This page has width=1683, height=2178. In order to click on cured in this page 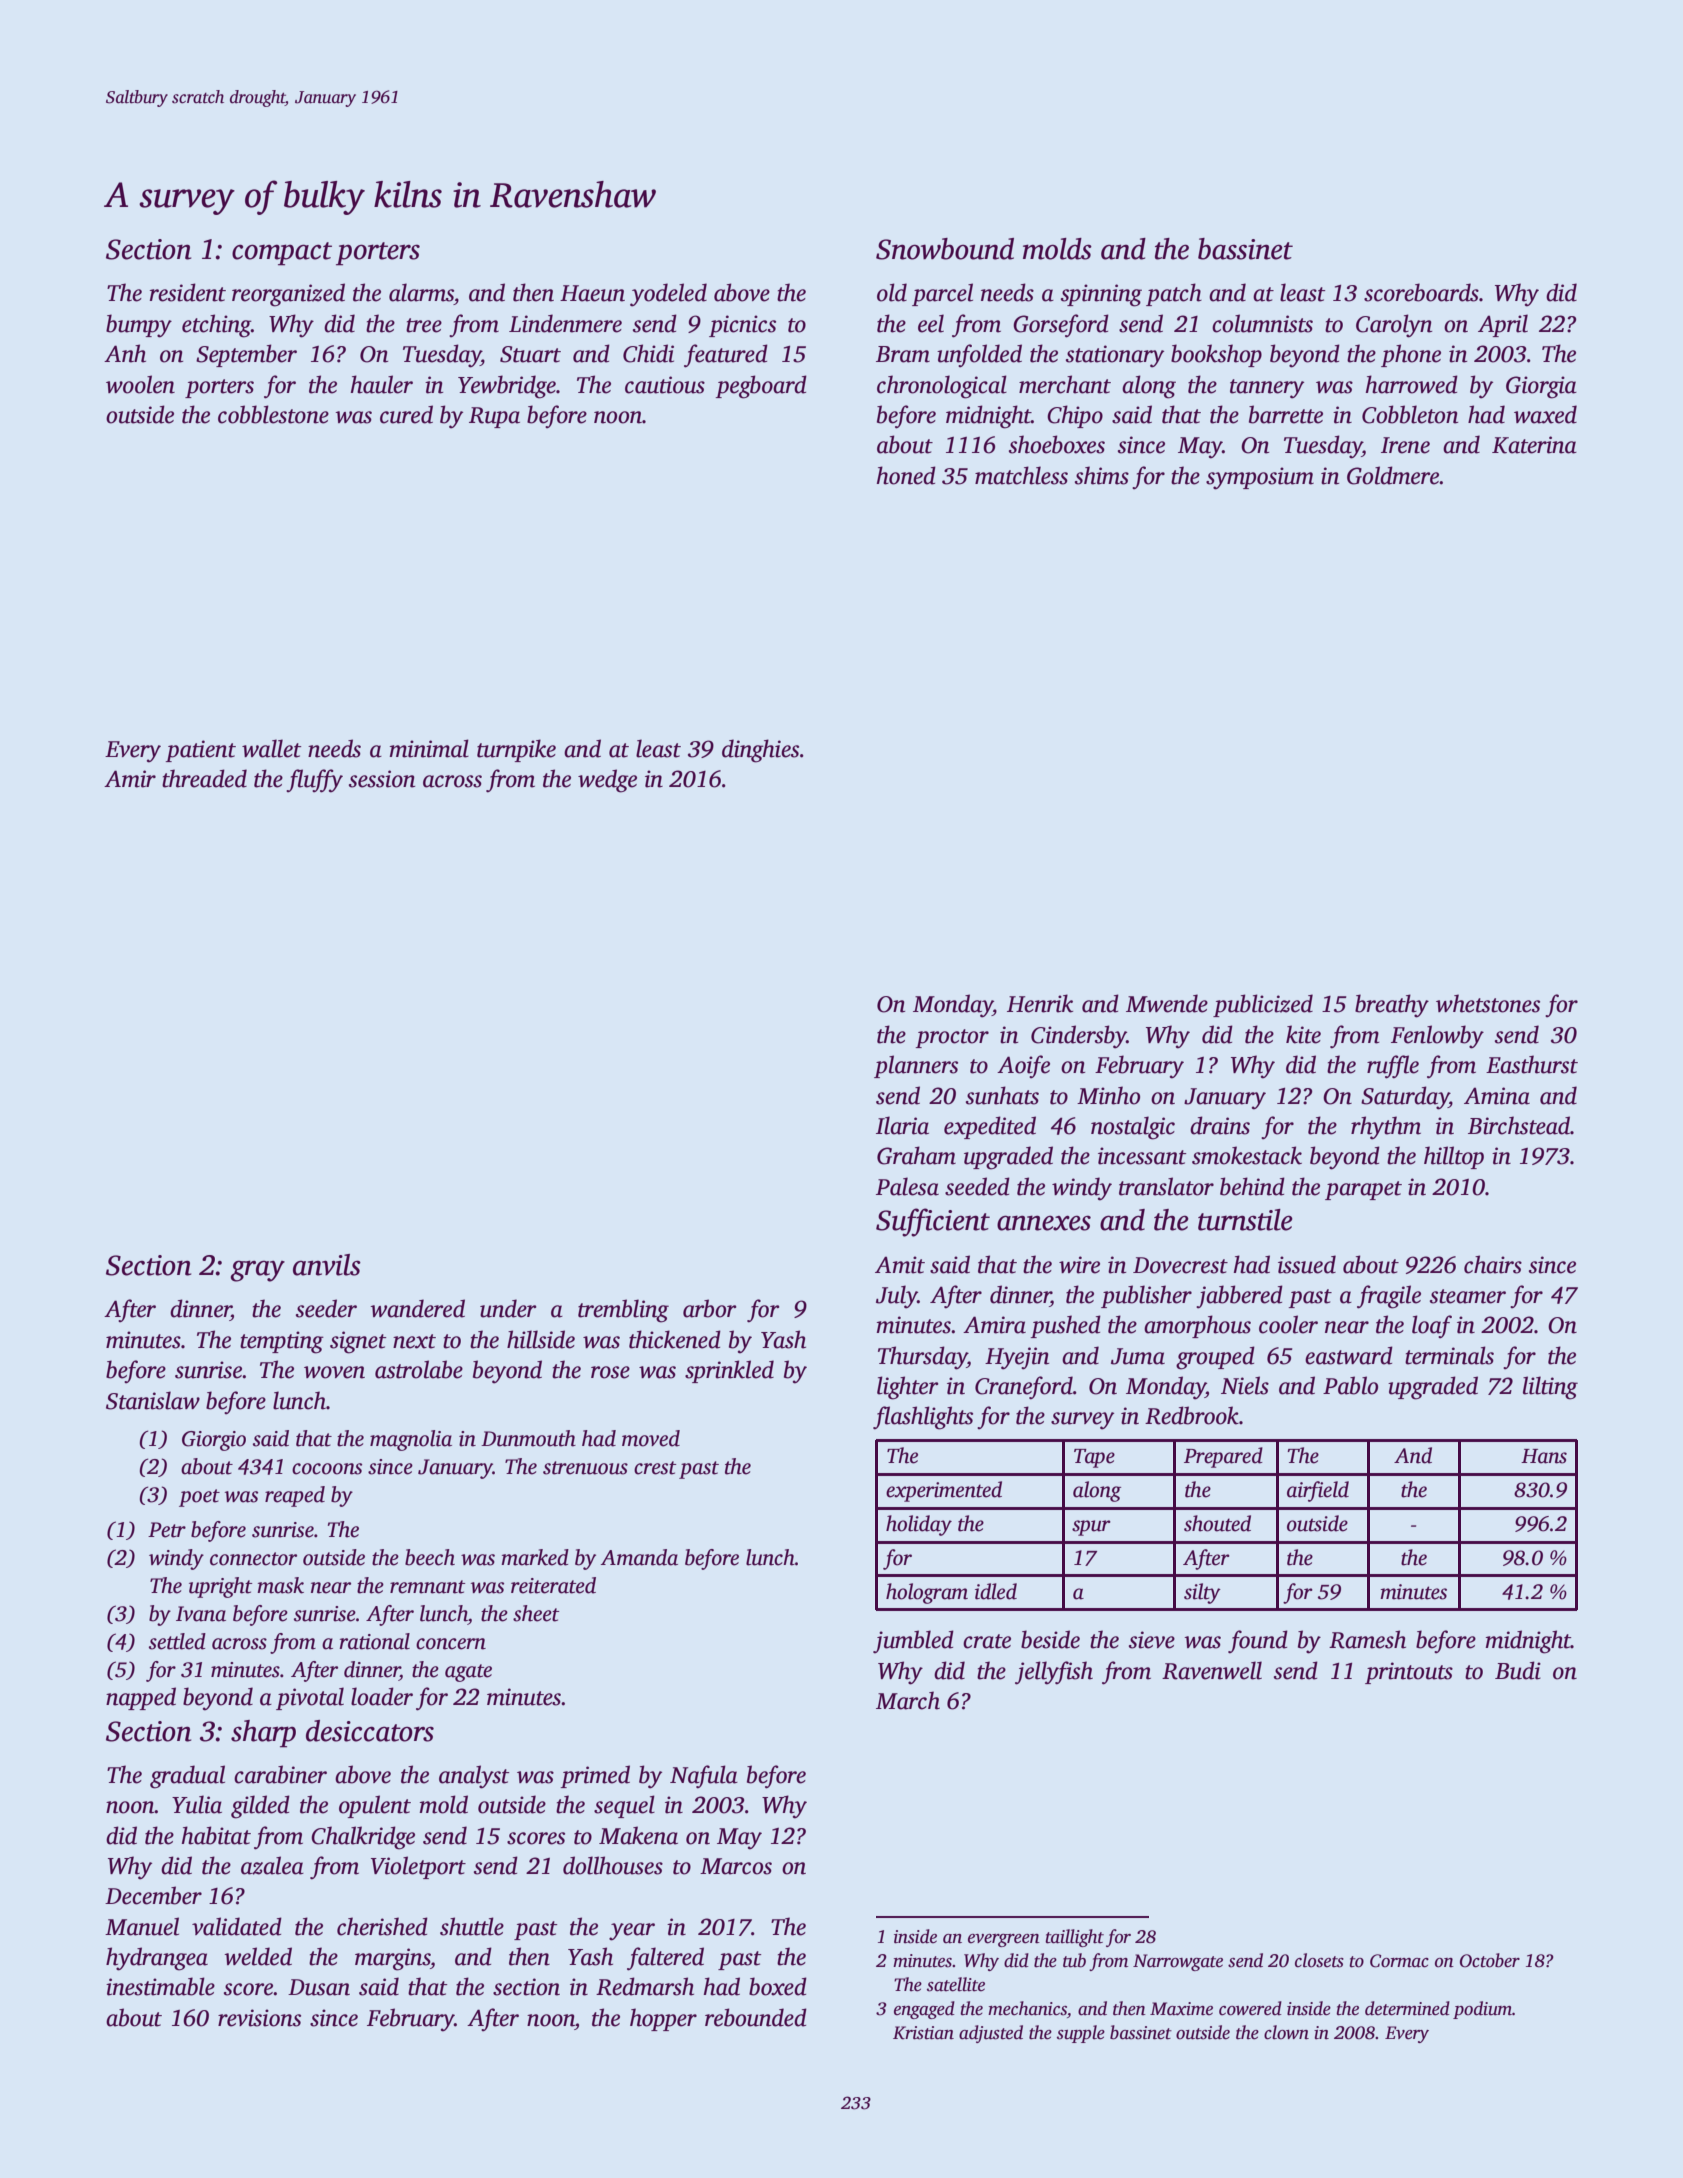, I will do `click(406, 414)`.
